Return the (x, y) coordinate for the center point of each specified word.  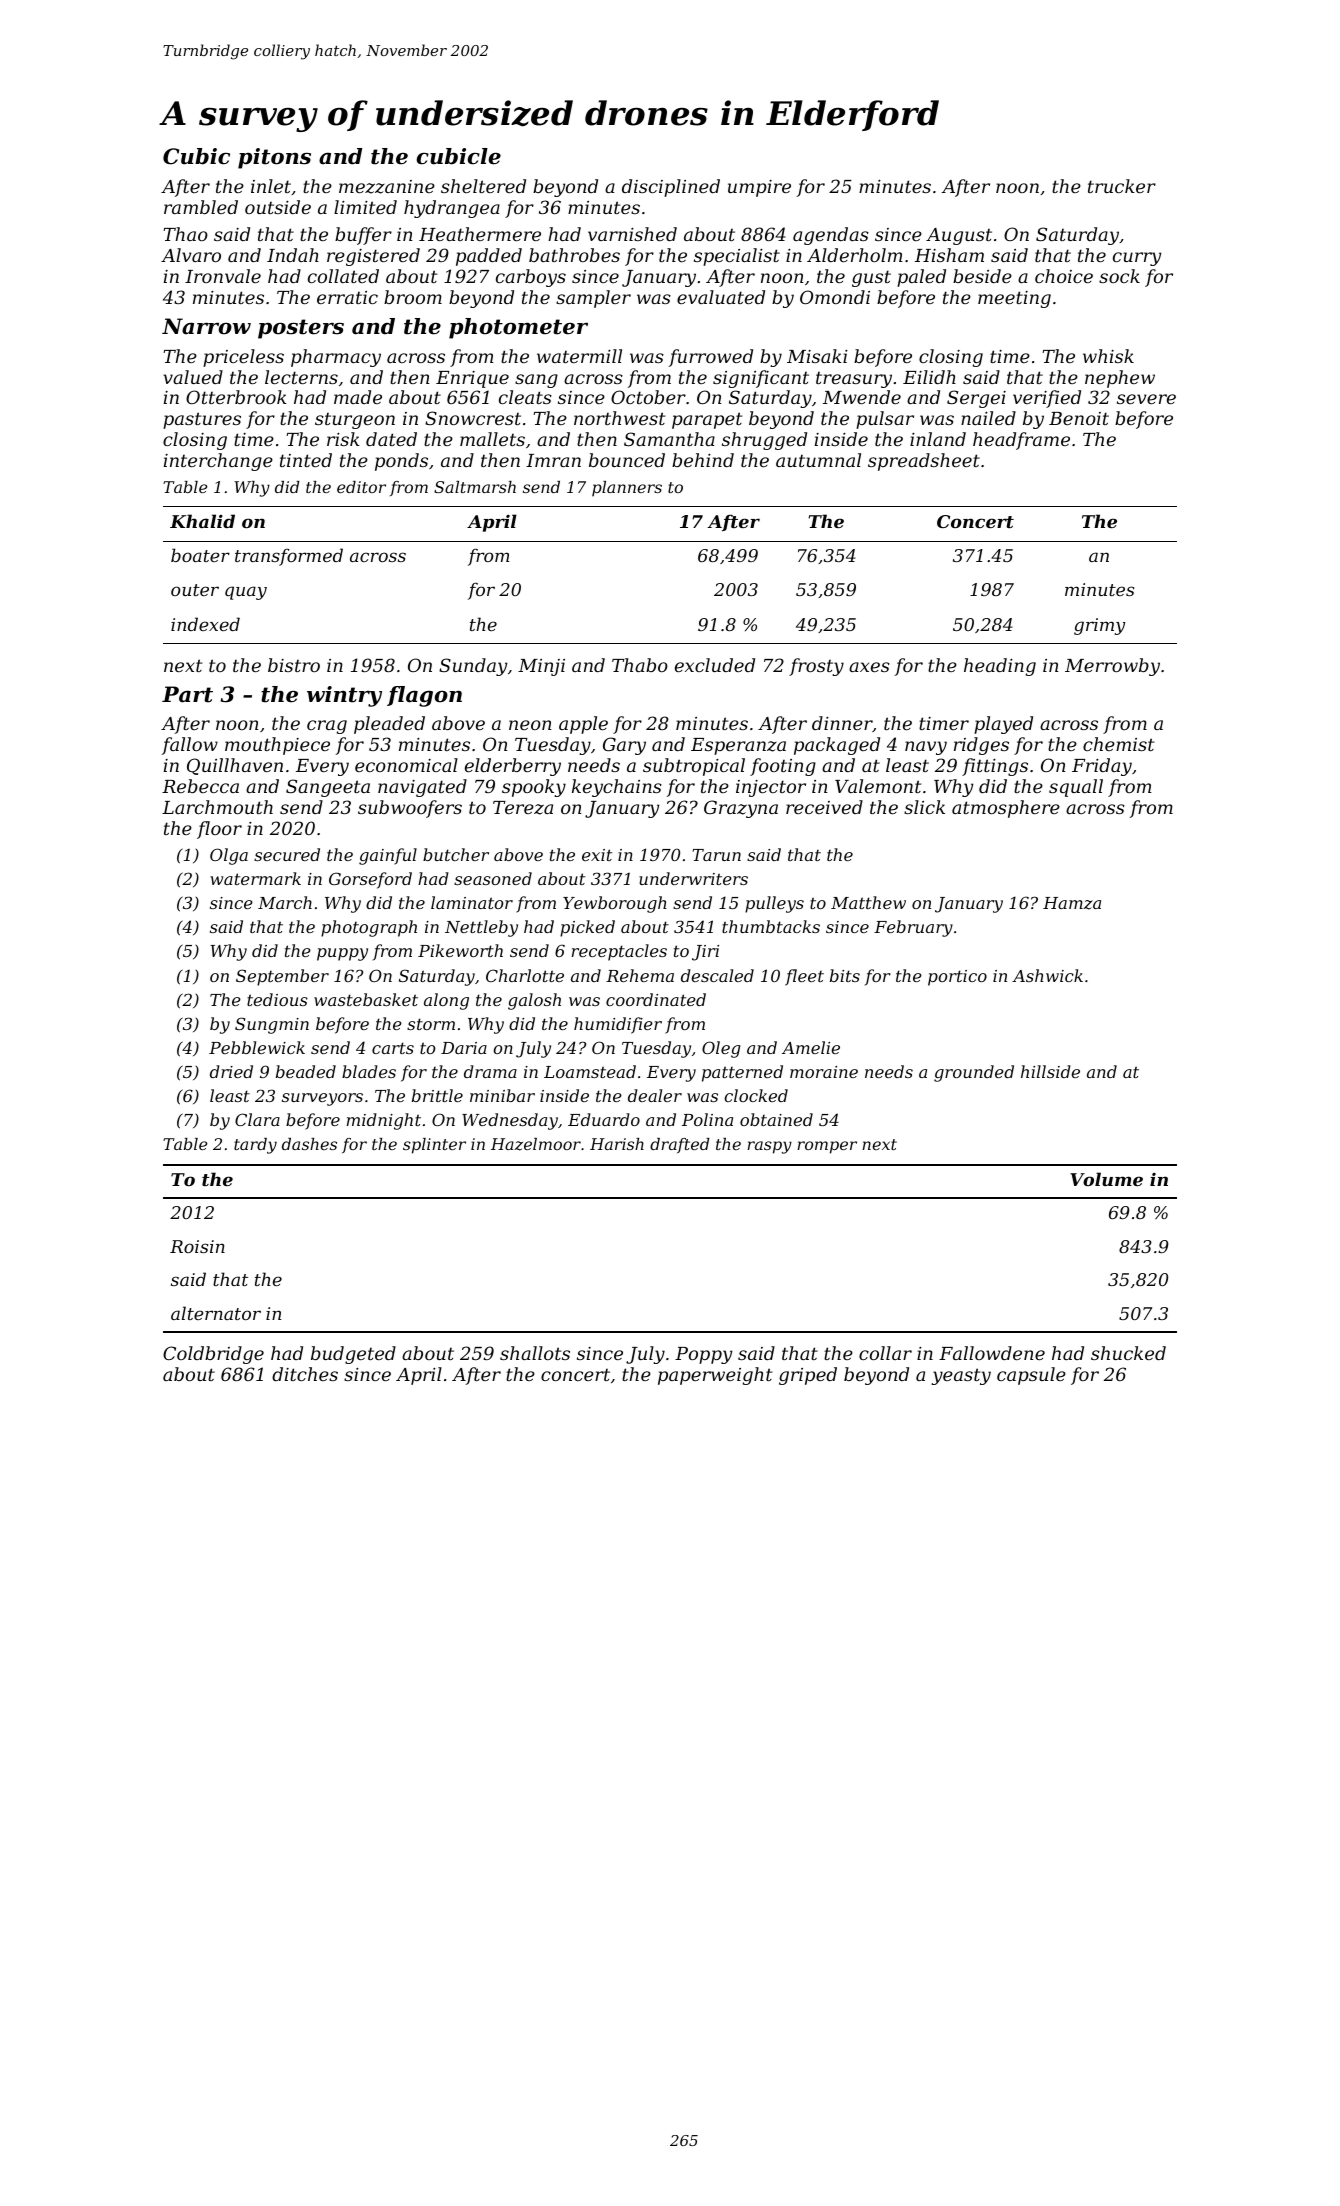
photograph (369, 928)
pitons (274, 158)
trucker (1122, 186)
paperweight (715, 1376)
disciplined (671, 188)
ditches (305, 1374)
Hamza (1072, 903)
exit (597, 855)
